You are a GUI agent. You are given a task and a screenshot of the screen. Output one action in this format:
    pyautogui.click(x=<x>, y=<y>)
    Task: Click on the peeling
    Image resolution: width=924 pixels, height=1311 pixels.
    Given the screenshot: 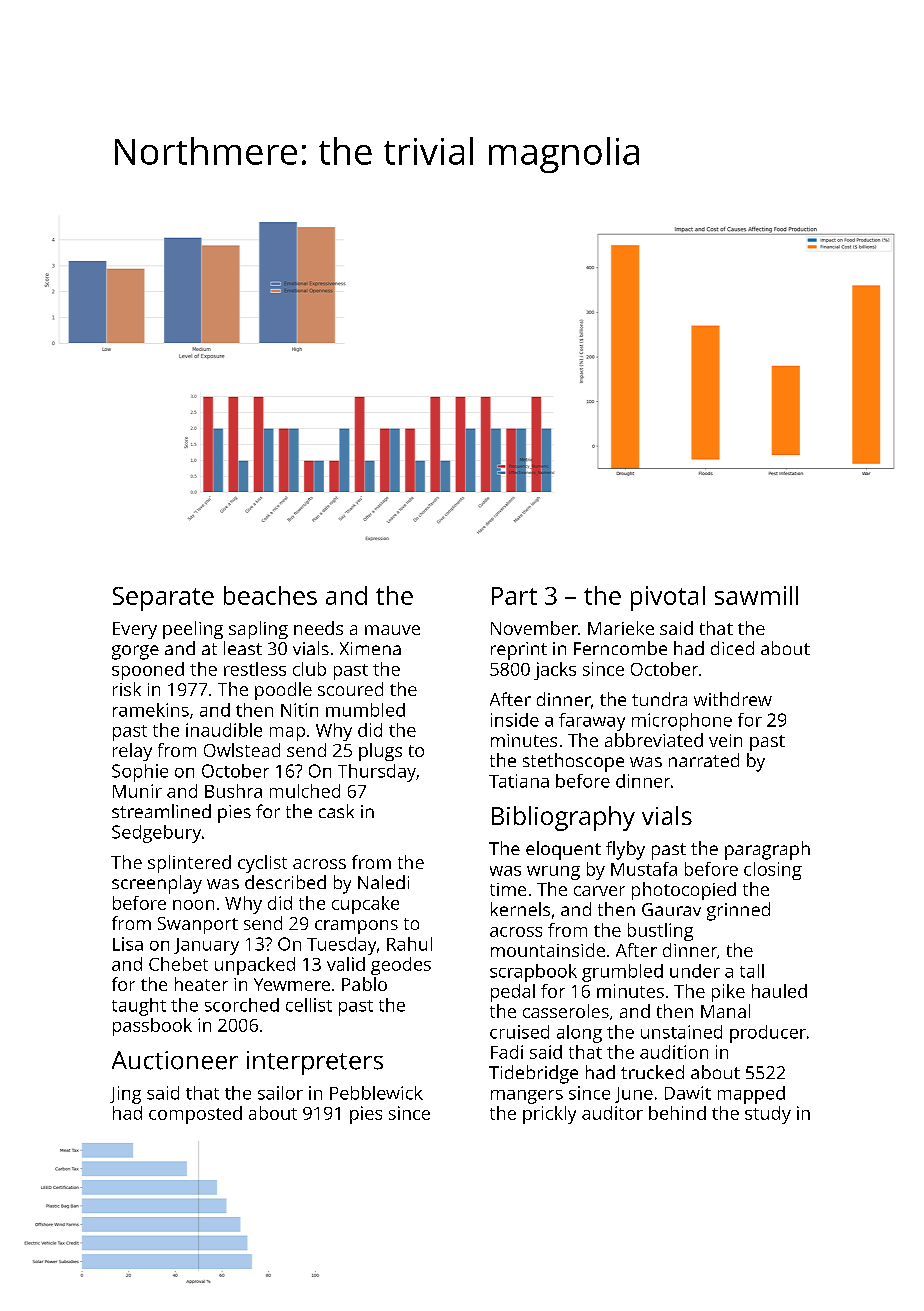 What is the action you would take?
    pyautogui.click(x=193, y=630)
